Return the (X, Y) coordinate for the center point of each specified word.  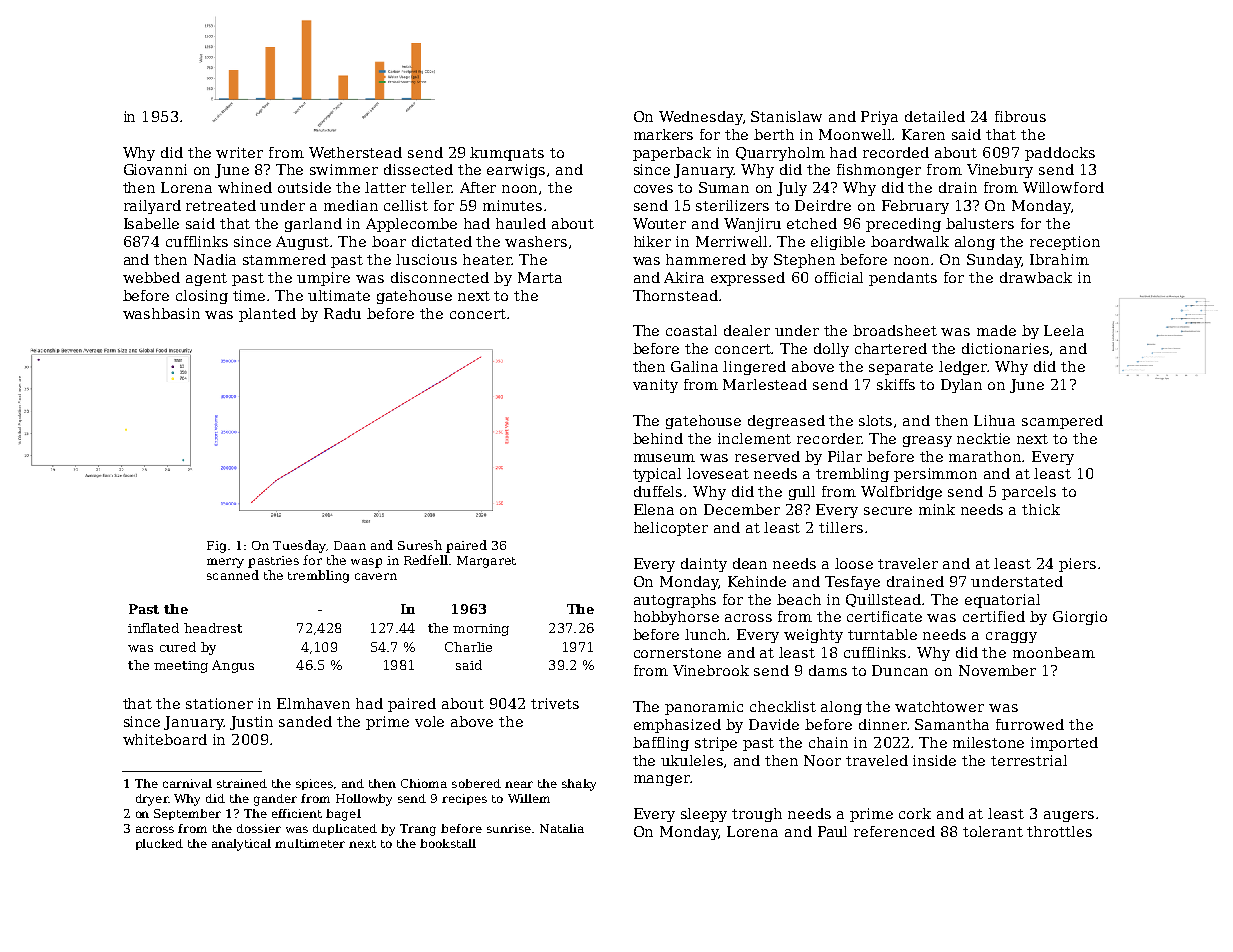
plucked (159, 844)
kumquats (507, 154)
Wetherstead (355, 152)
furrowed (1030, 724)
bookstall (448, 843)
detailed (935, 116)
